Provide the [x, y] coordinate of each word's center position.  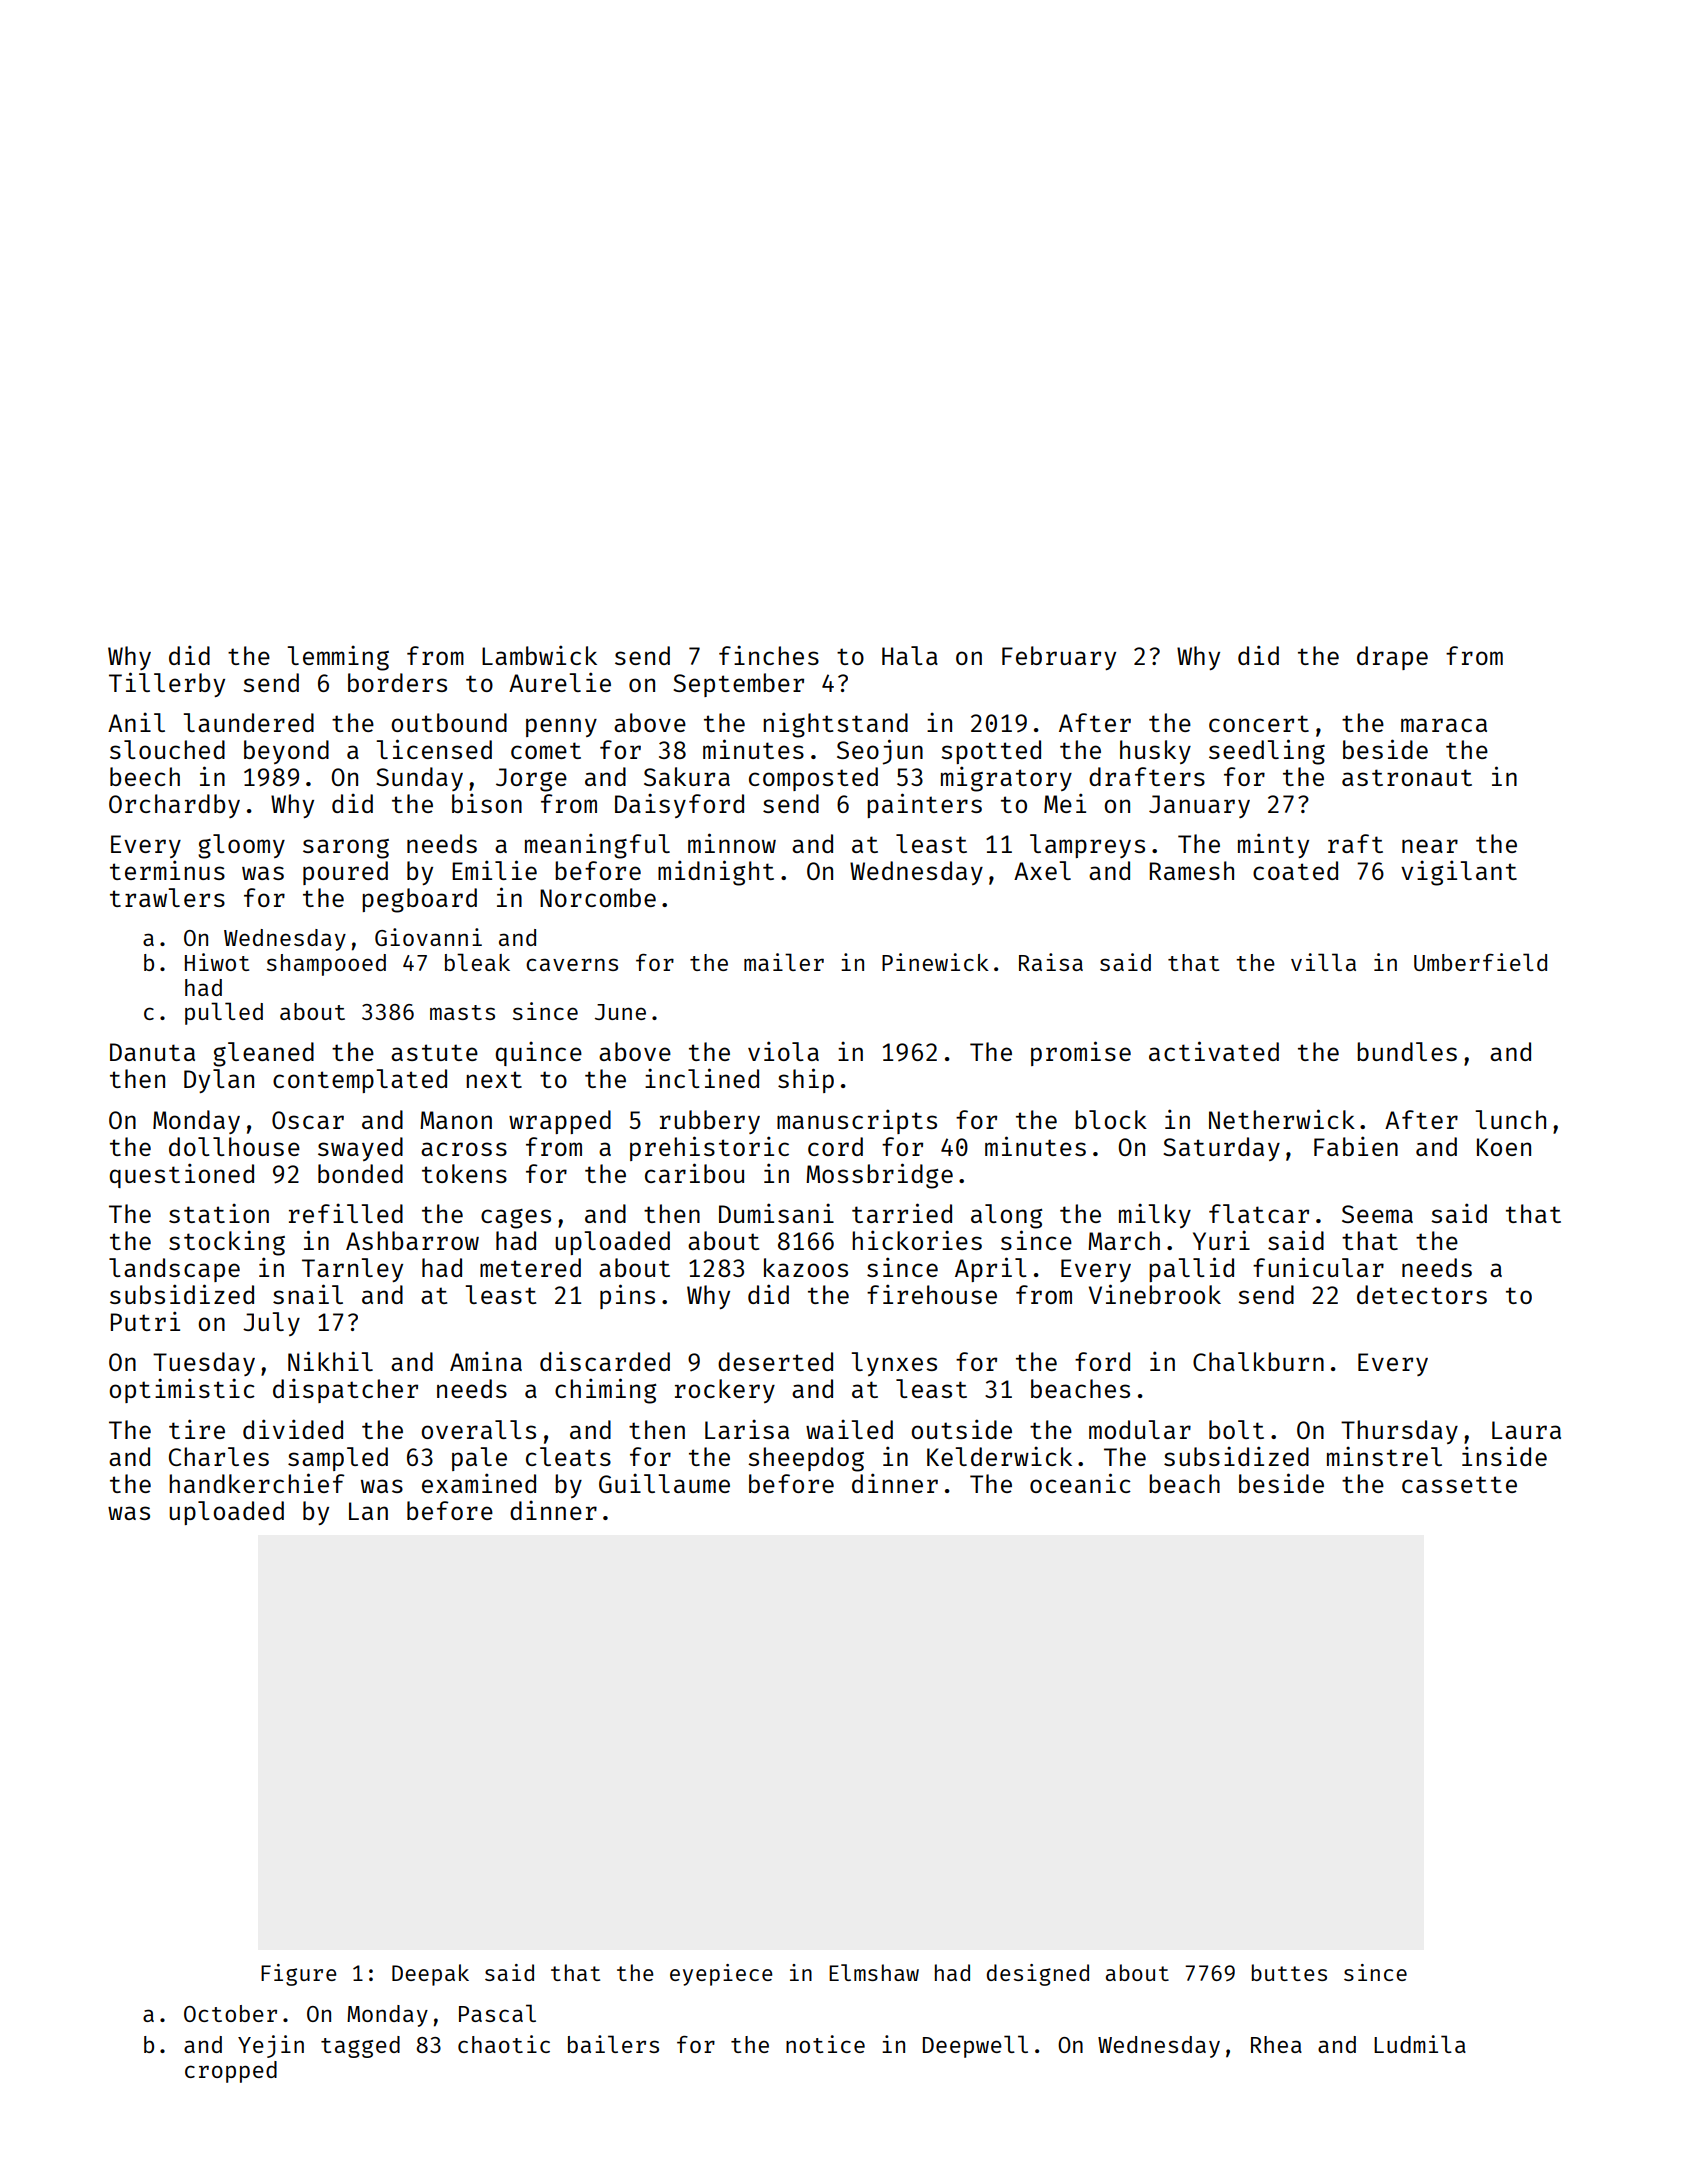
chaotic [504, 2044]
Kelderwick [999, 1456]
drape [1392, 658]
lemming [338, 658]
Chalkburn [1258, 1361]
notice [825, 2044]
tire [197, 1429]
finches [769, 655]
